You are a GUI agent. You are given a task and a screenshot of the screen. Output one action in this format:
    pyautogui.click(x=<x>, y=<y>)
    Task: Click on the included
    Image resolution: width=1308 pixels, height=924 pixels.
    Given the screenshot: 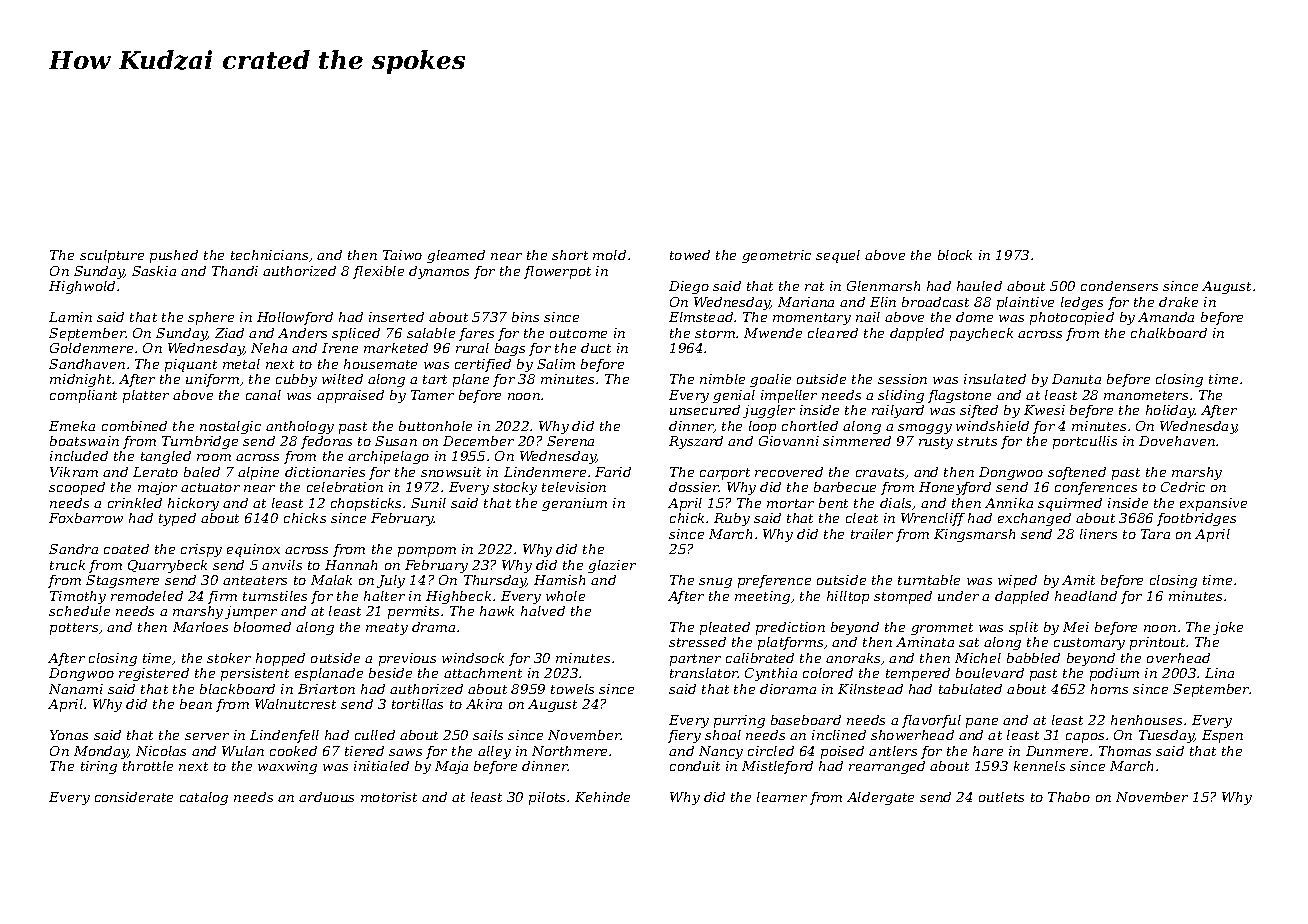 What is the action you would take?
    pyautogui.click(x=79, y=456)
